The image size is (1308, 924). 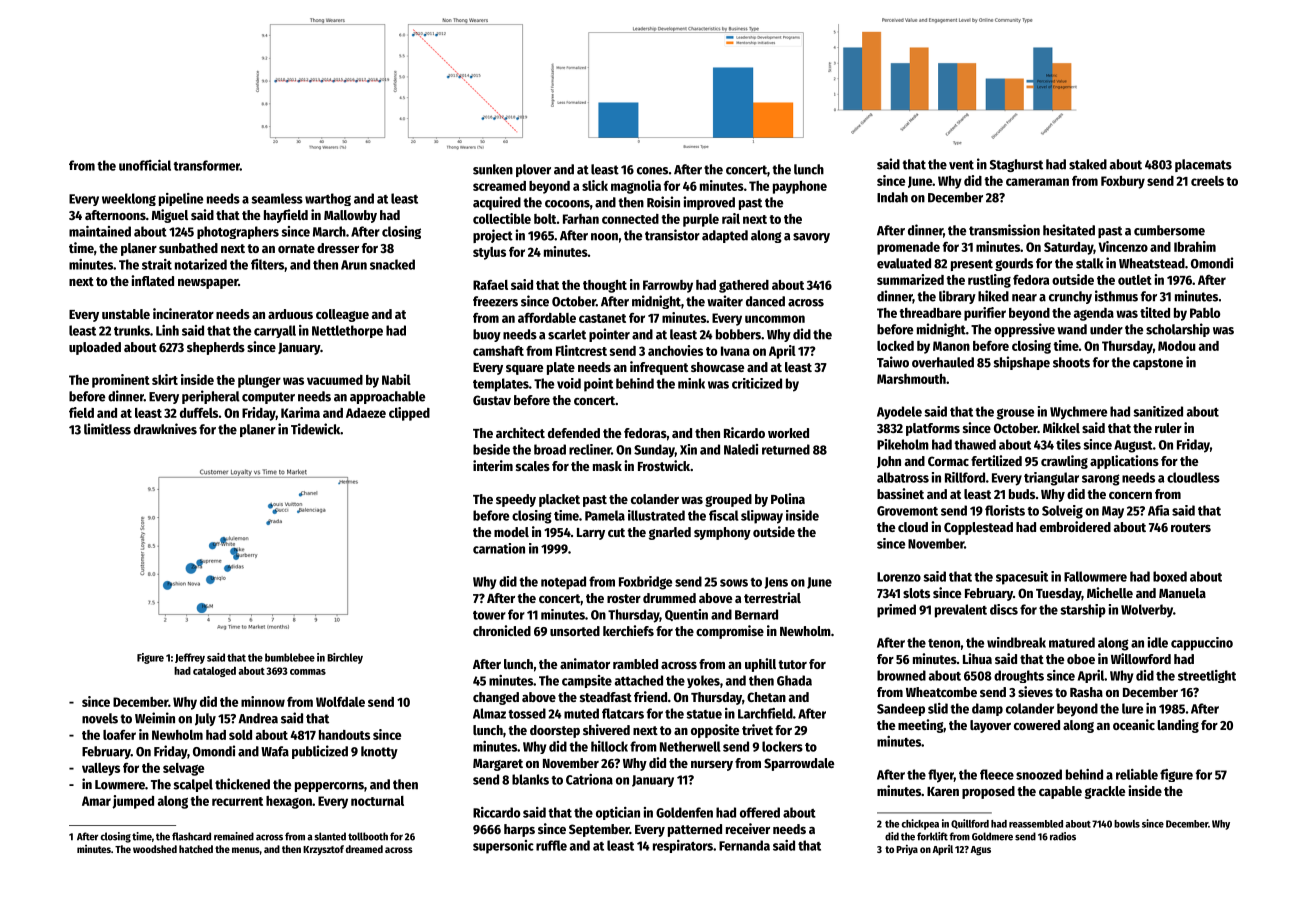 I want to click on Adaeze, so click(x=366, y=413).
